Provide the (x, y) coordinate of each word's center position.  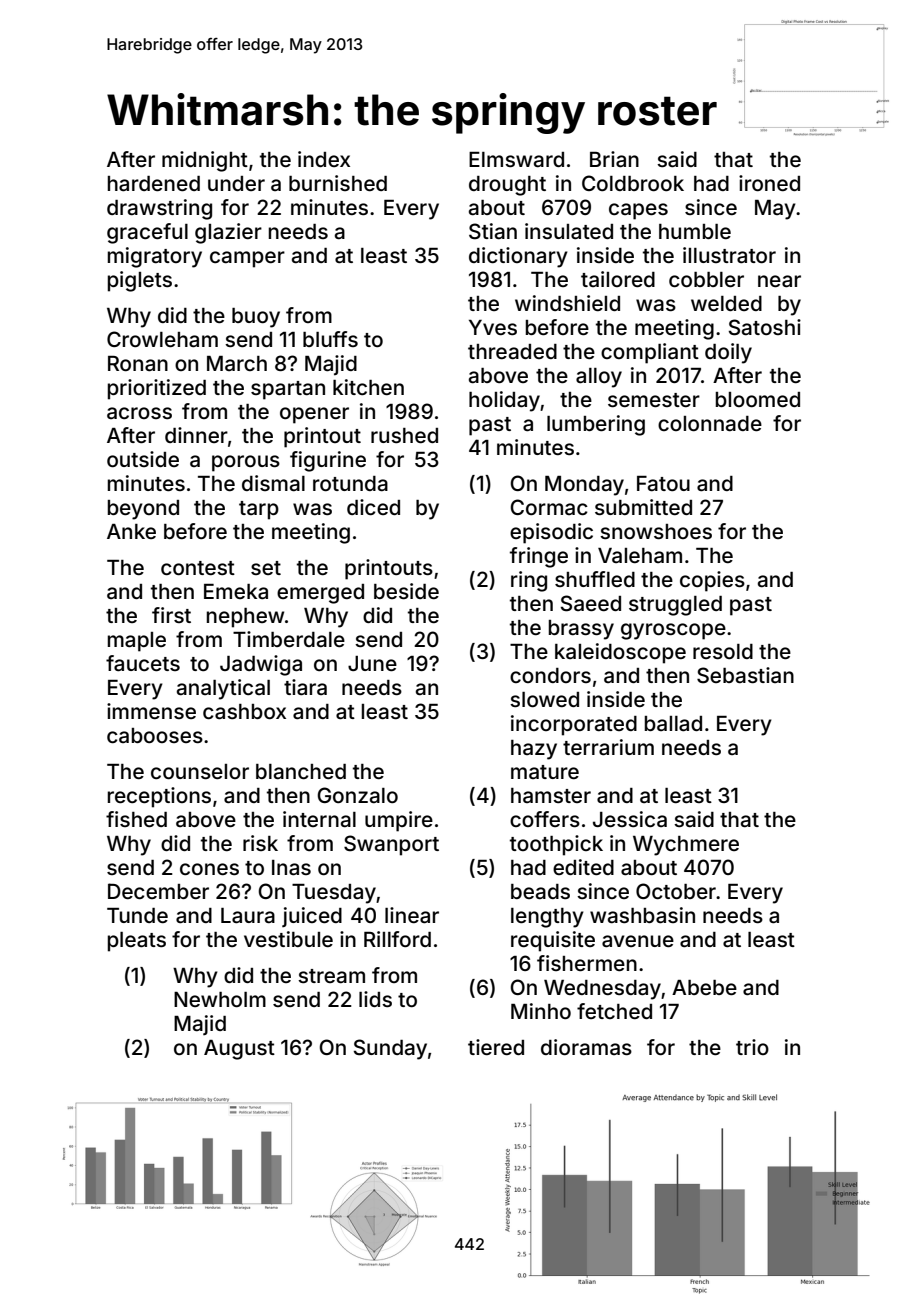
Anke (131, 531)
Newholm (220, 999)
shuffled (595, 579)
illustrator (729, 255)
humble (695, 231)
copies (712, 581)
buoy (256, 318)
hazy (534, 750)
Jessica (630, 819)
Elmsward (516, 159)
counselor (200, 771)
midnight (205, 161)
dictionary (518, 257)
